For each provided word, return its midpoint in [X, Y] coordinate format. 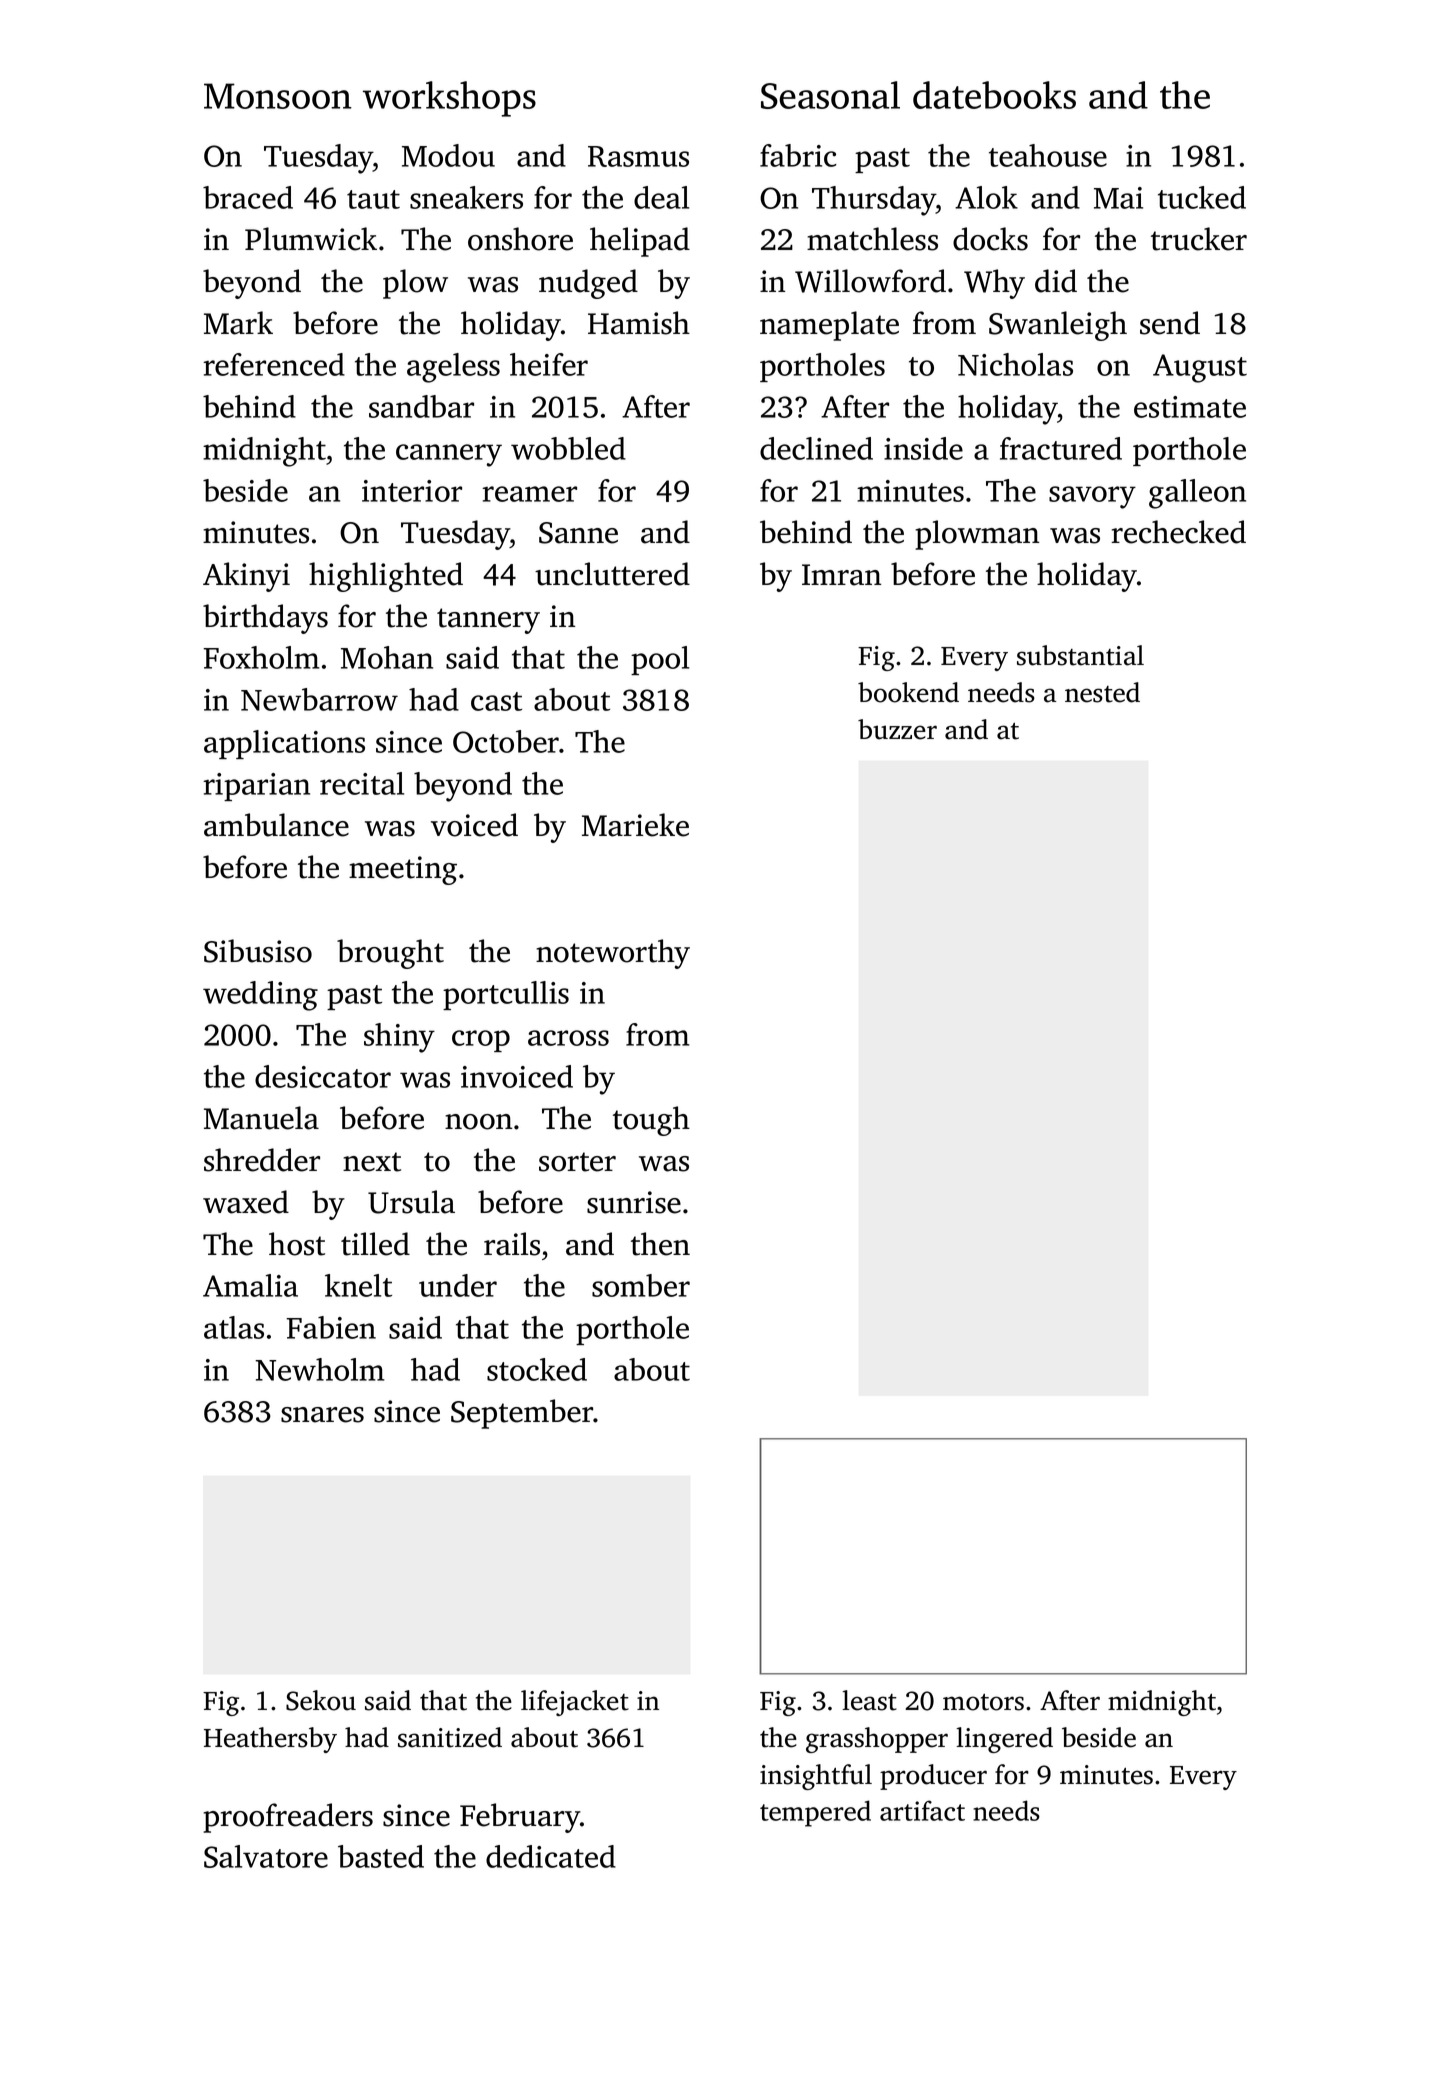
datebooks [994, 95]
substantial [1080, 655]
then [660, 1244]
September [522, 1414]
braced [248, 197]
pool [660, 660]
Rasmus [638, 156]
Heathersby [270, 1740]
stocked [537, 1369]
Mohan [387, 657]
